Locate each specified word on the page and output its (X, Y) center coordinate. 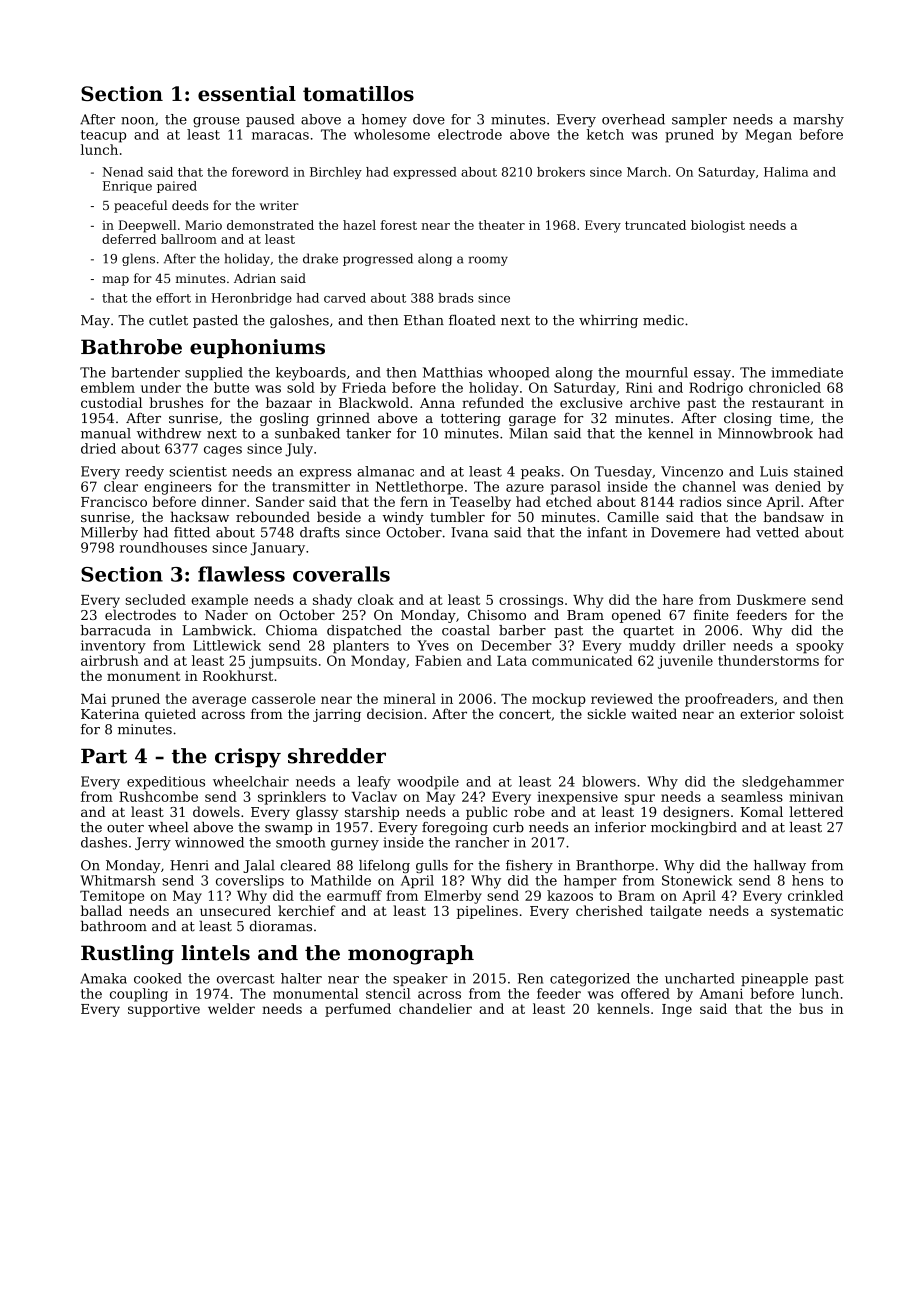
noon (137, 121)
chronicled (785, 387)
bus (811, 1008)
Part (104, 756)
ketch (605, 134)
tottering (471, 419)
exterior (767, 714)
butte (231, 387)
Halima (786, 172)
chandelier (435, 1008)
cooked (158, 978)
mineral (409, 698)
